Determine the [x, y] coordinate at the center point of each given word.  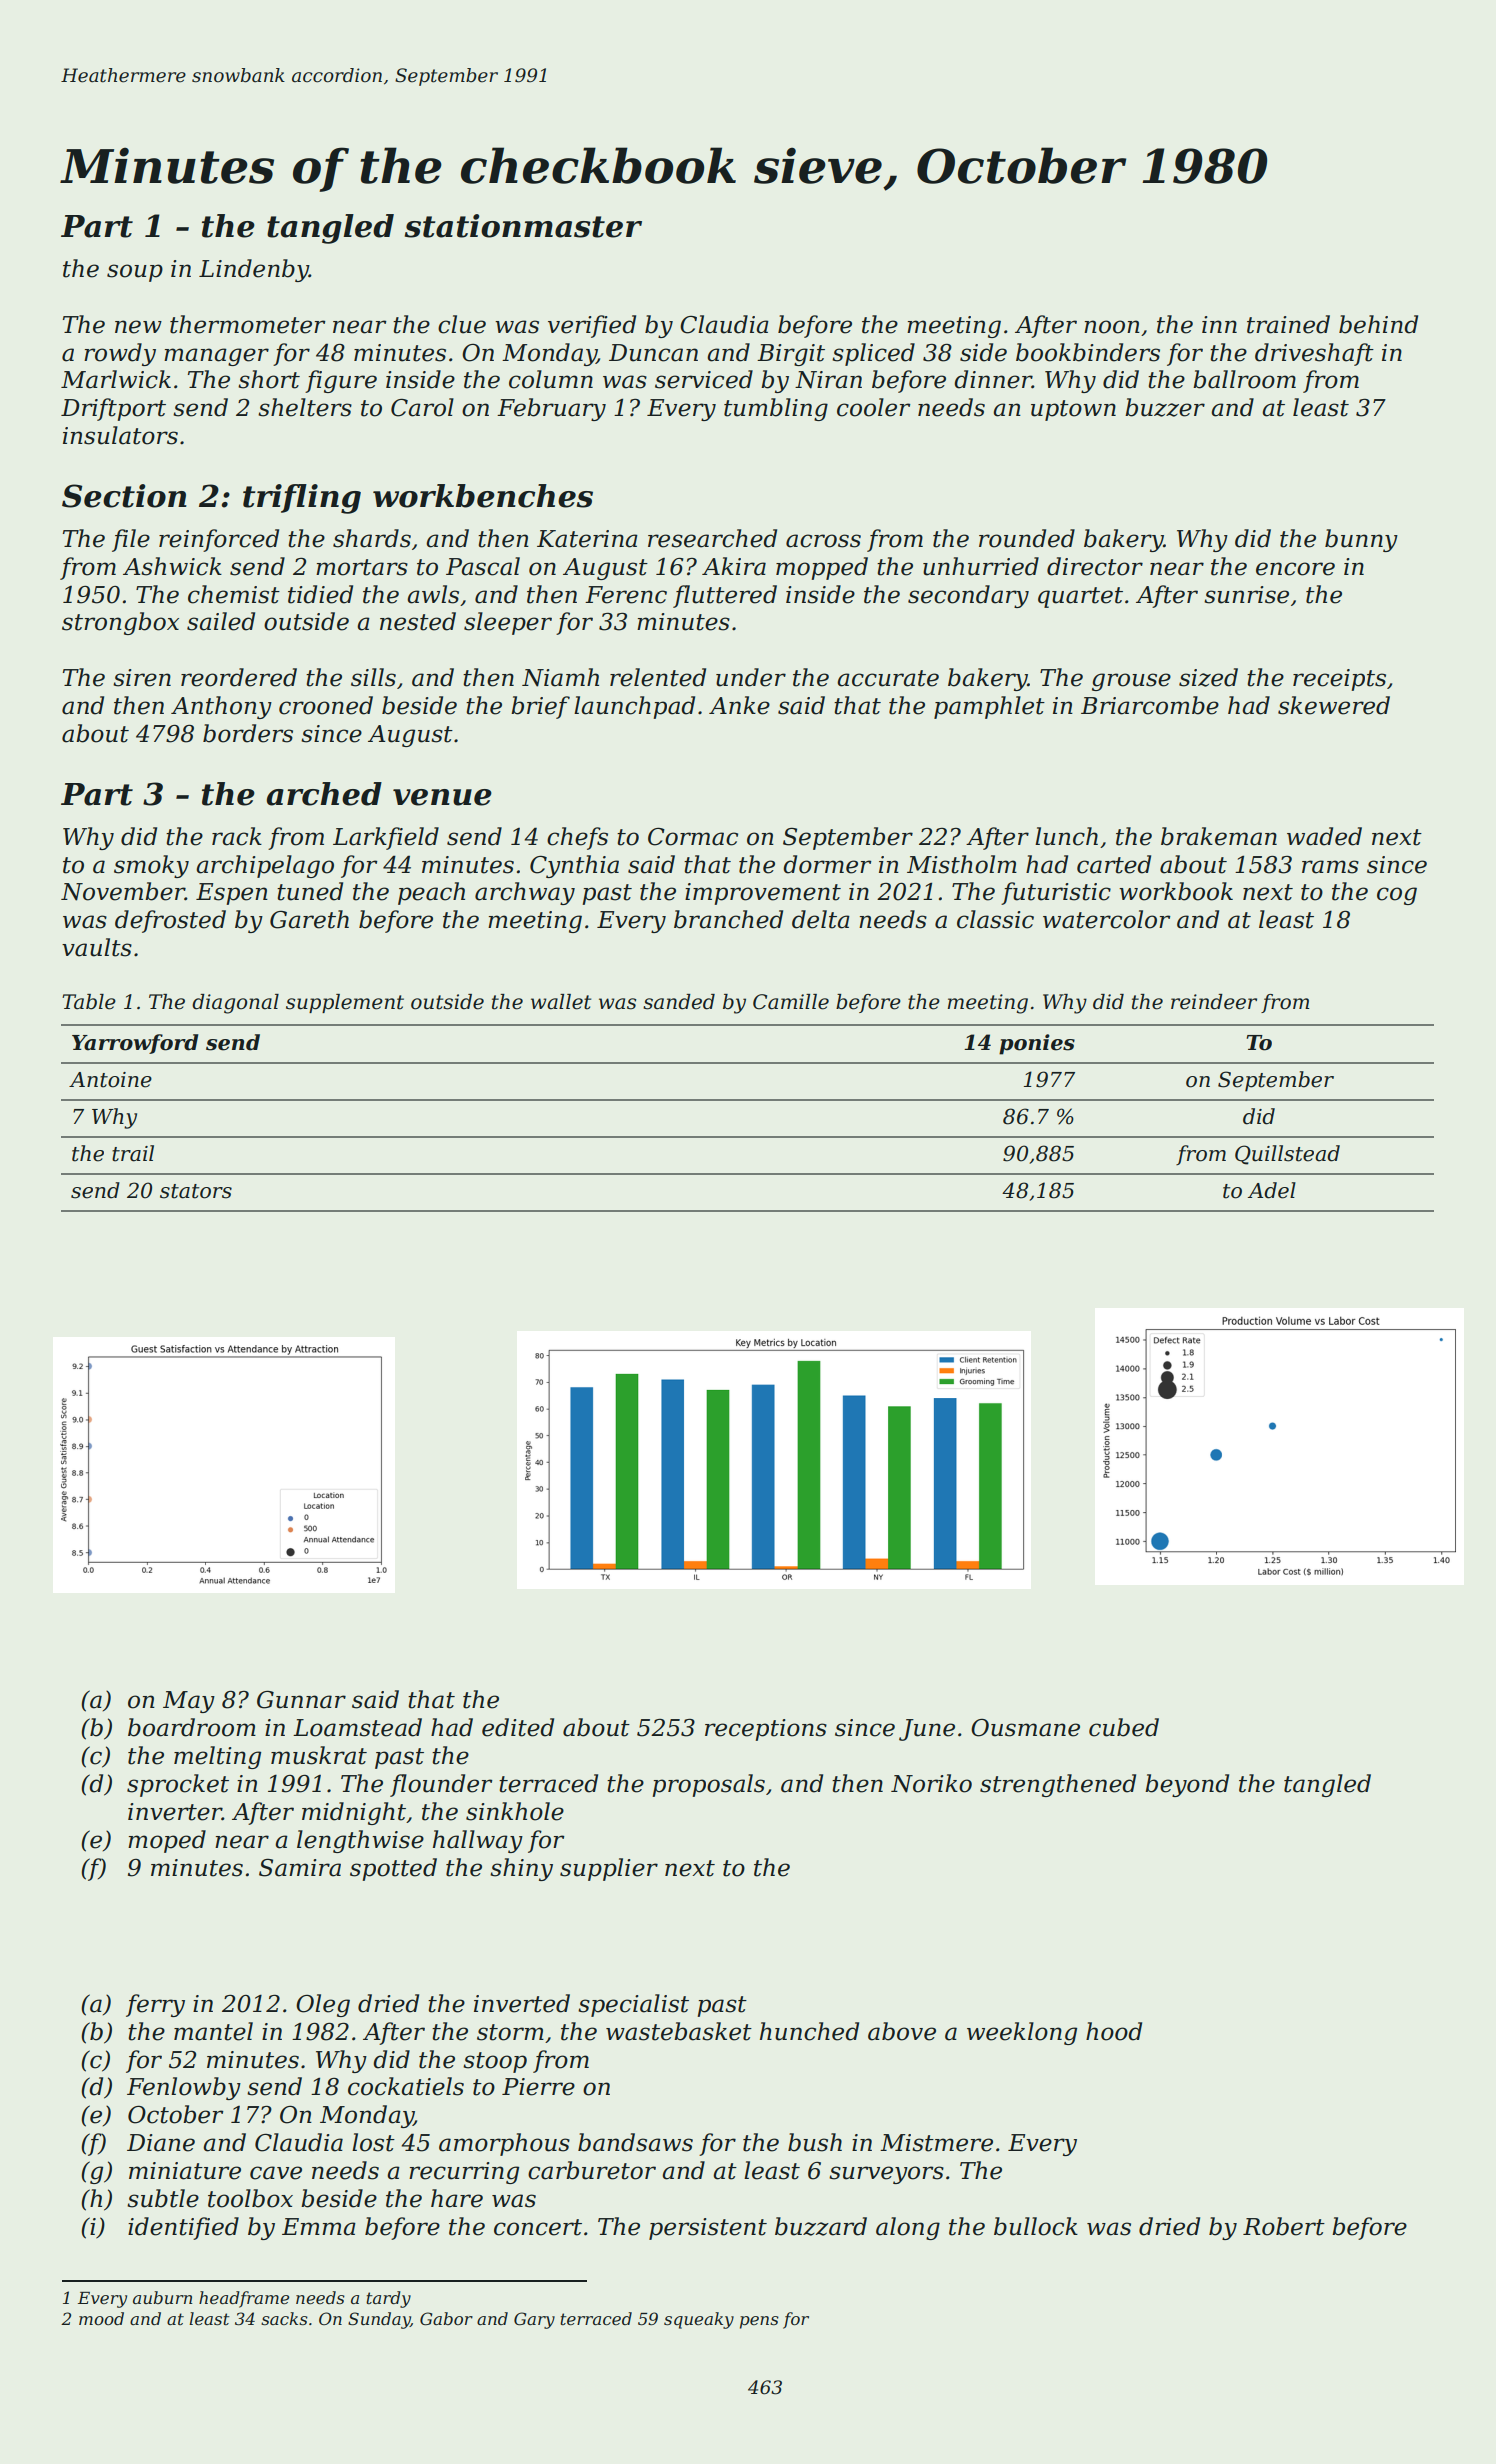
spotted [393, 1869]
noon [1112, 327]
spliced [873, 354]
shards [372, 538]
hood [1114, 2031]
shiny [521, 1869]
